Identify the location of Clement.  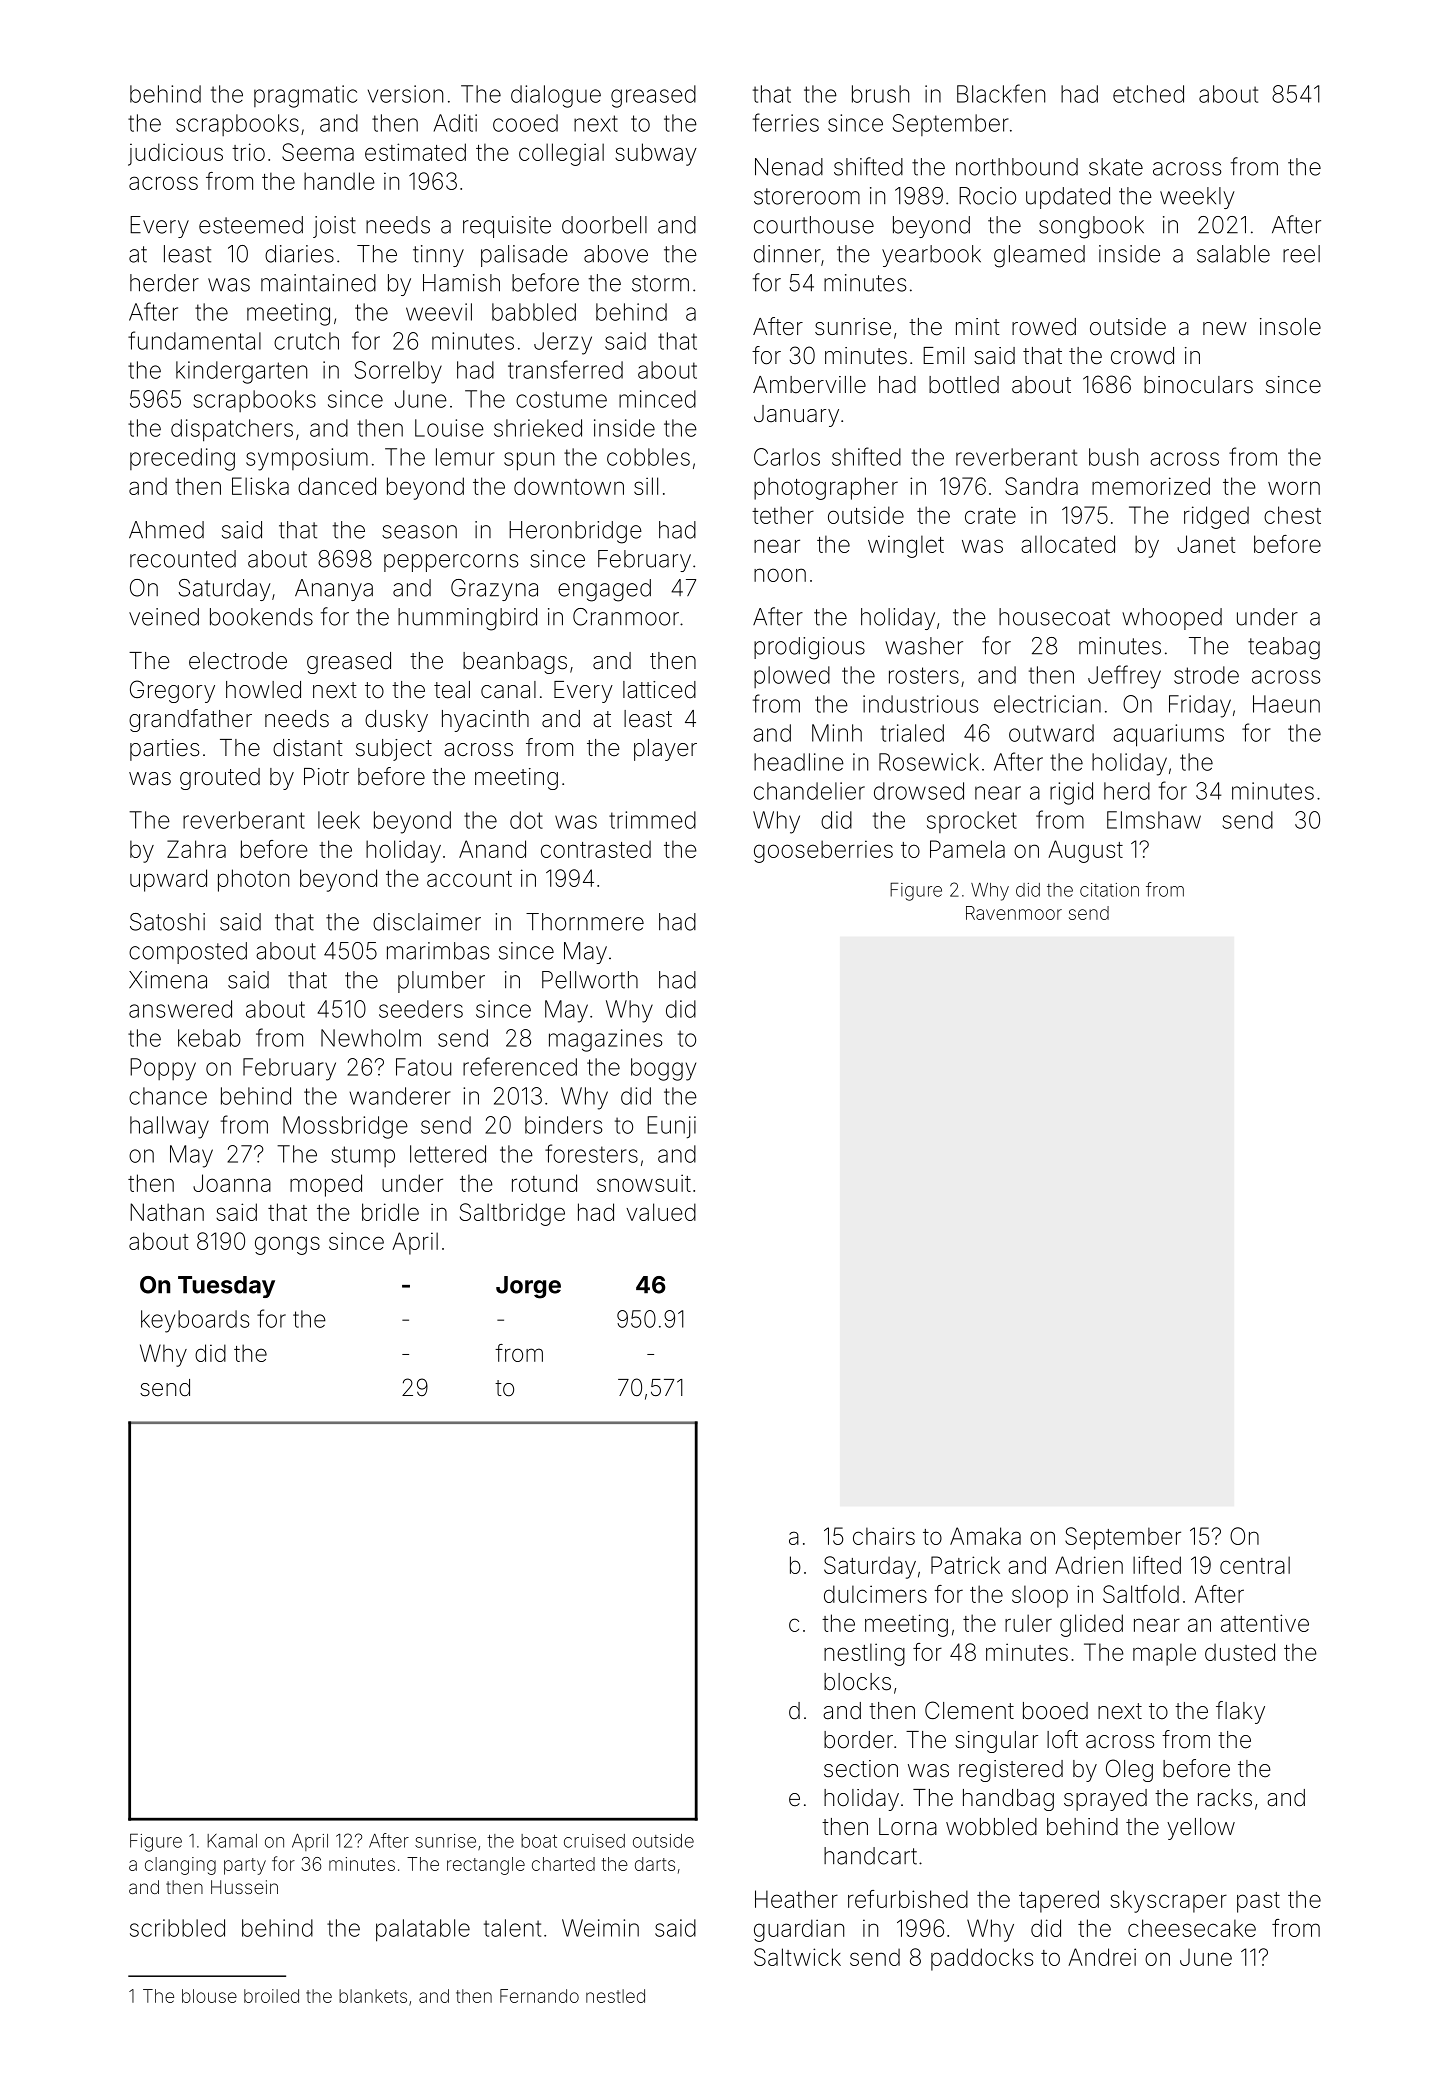
(969, 1710).
